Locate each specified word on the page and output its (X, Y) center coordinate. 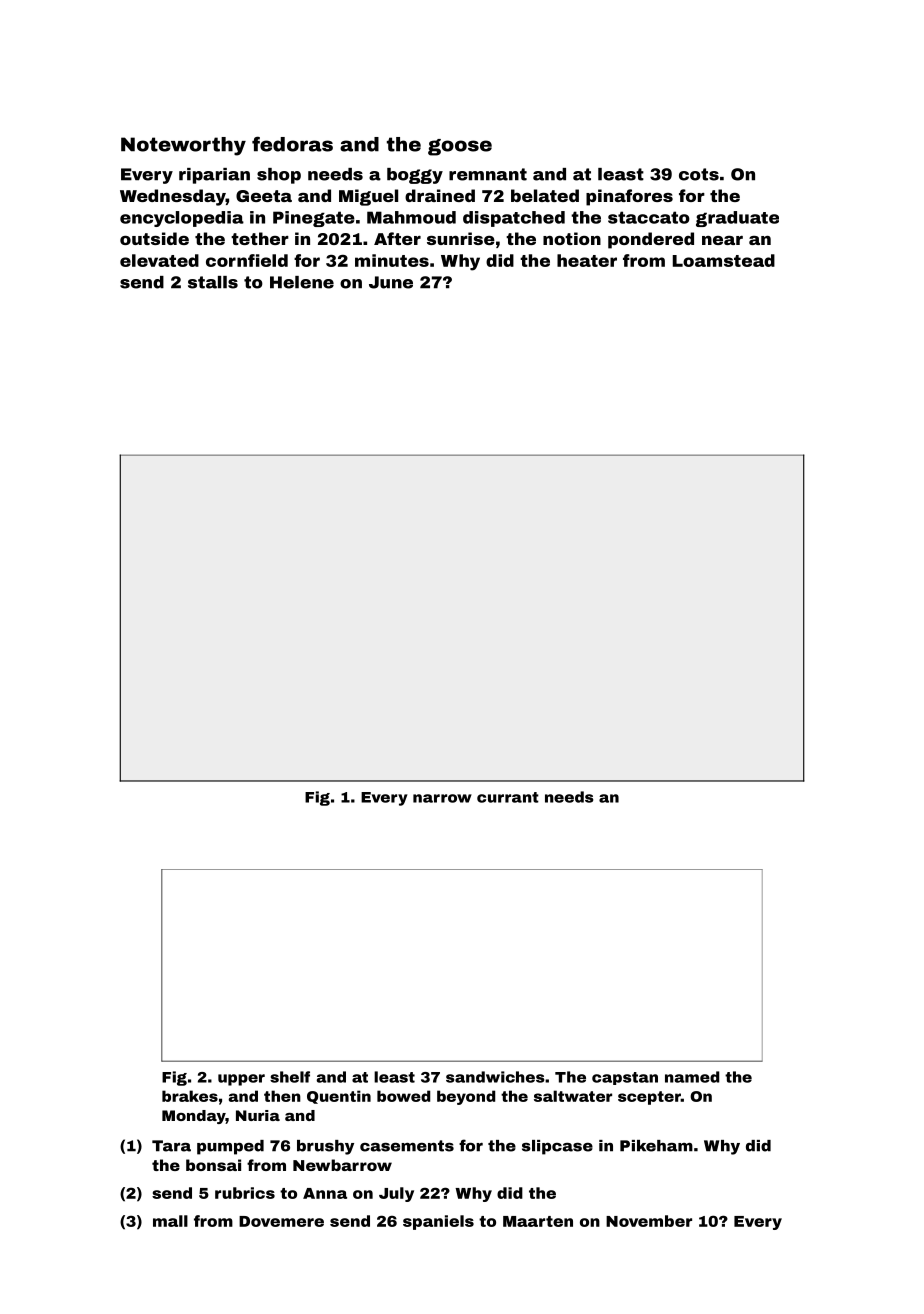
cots (699, 174)
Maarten (538, 1221)
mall (170, 1221)
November (649, 1221)
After (397, 238)
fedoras (292, 144)
